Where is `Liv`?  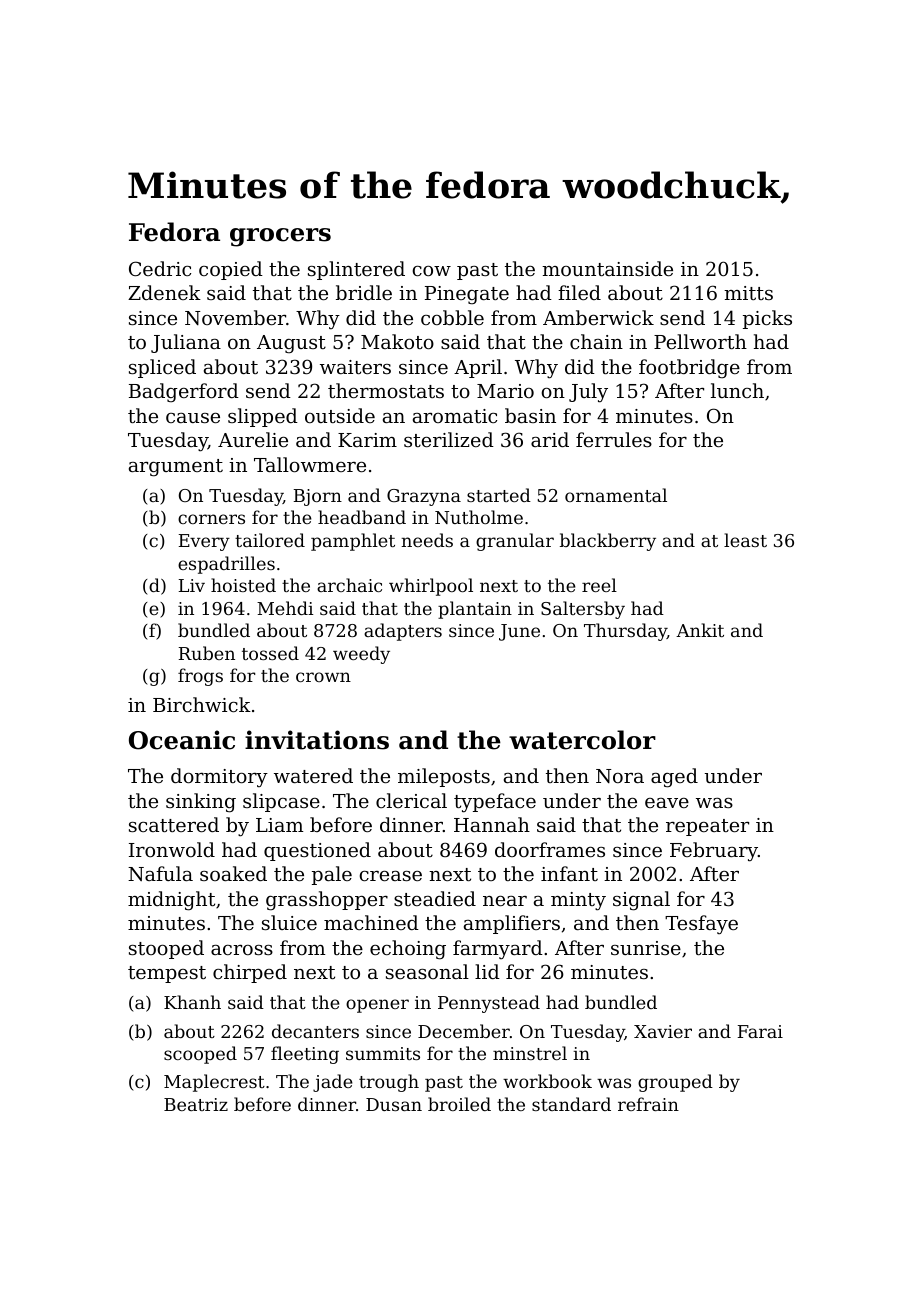 Liv is located at coordinates (192, 585).
